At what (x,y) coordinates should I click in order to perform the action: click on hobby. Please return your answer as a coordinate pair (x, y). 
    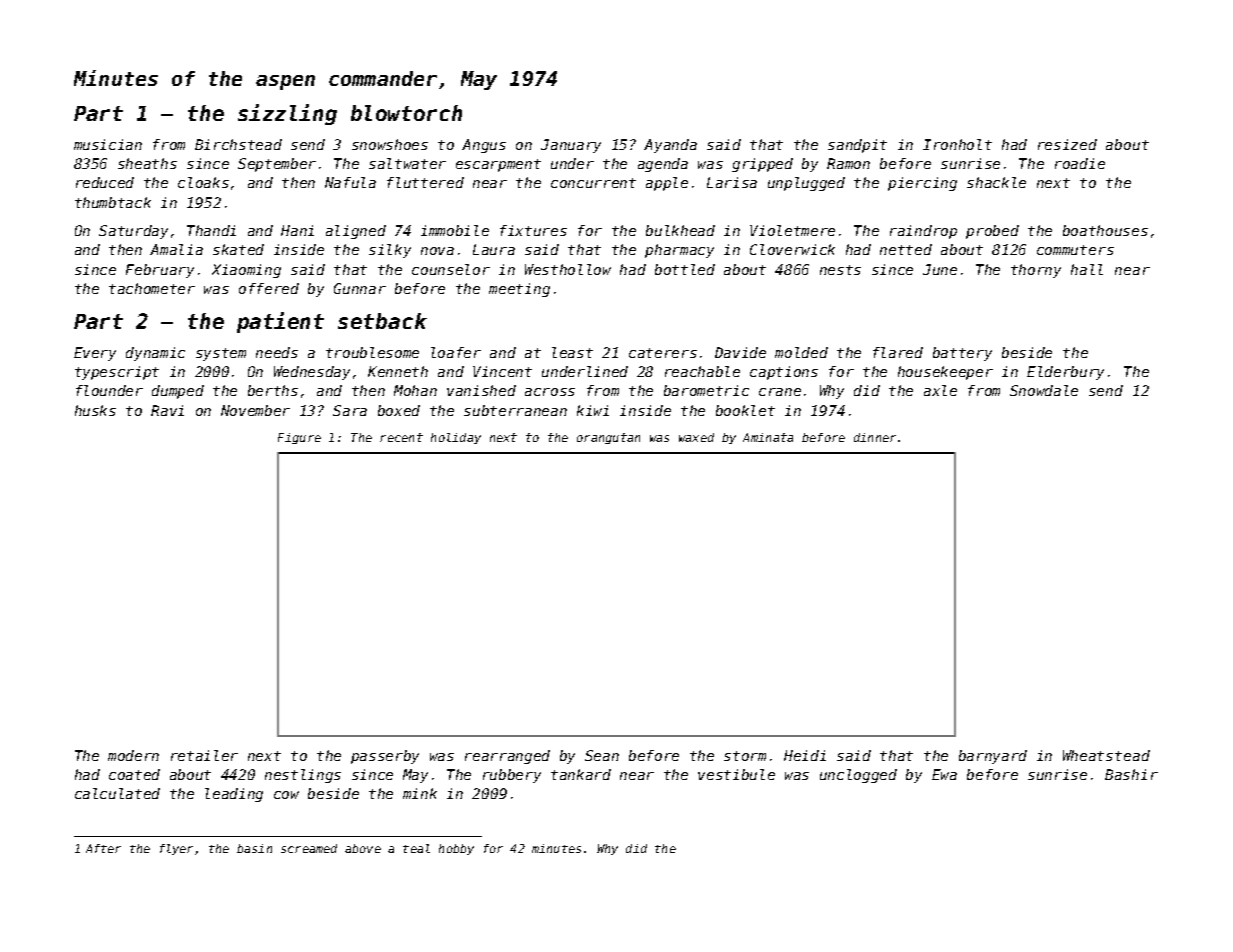
    Looking at the image, I should click on (456, 849).
